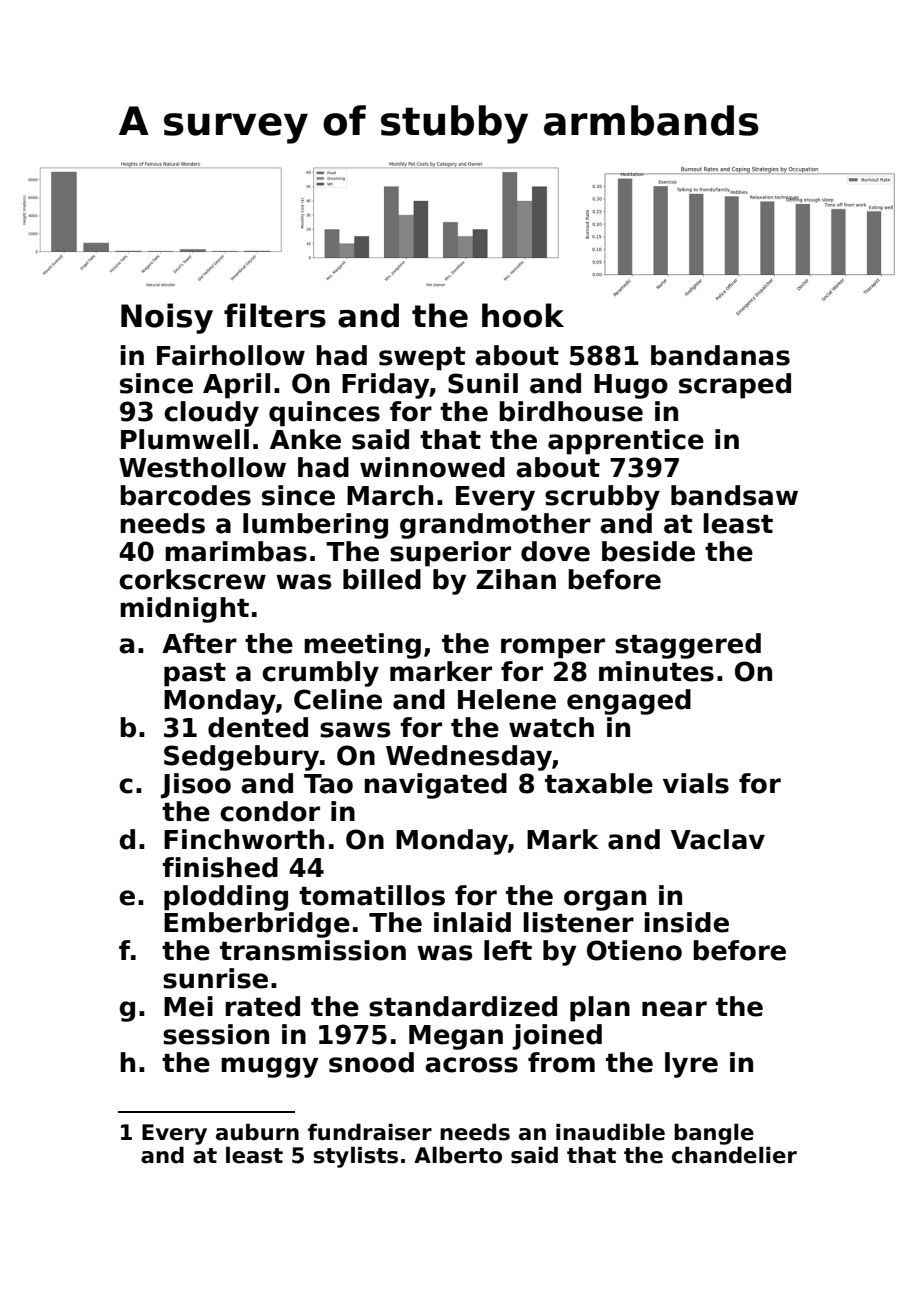  What do you see at coordinates (718, 839) in the page?
I see `Vaclav` at bounding box center [718, 839].
